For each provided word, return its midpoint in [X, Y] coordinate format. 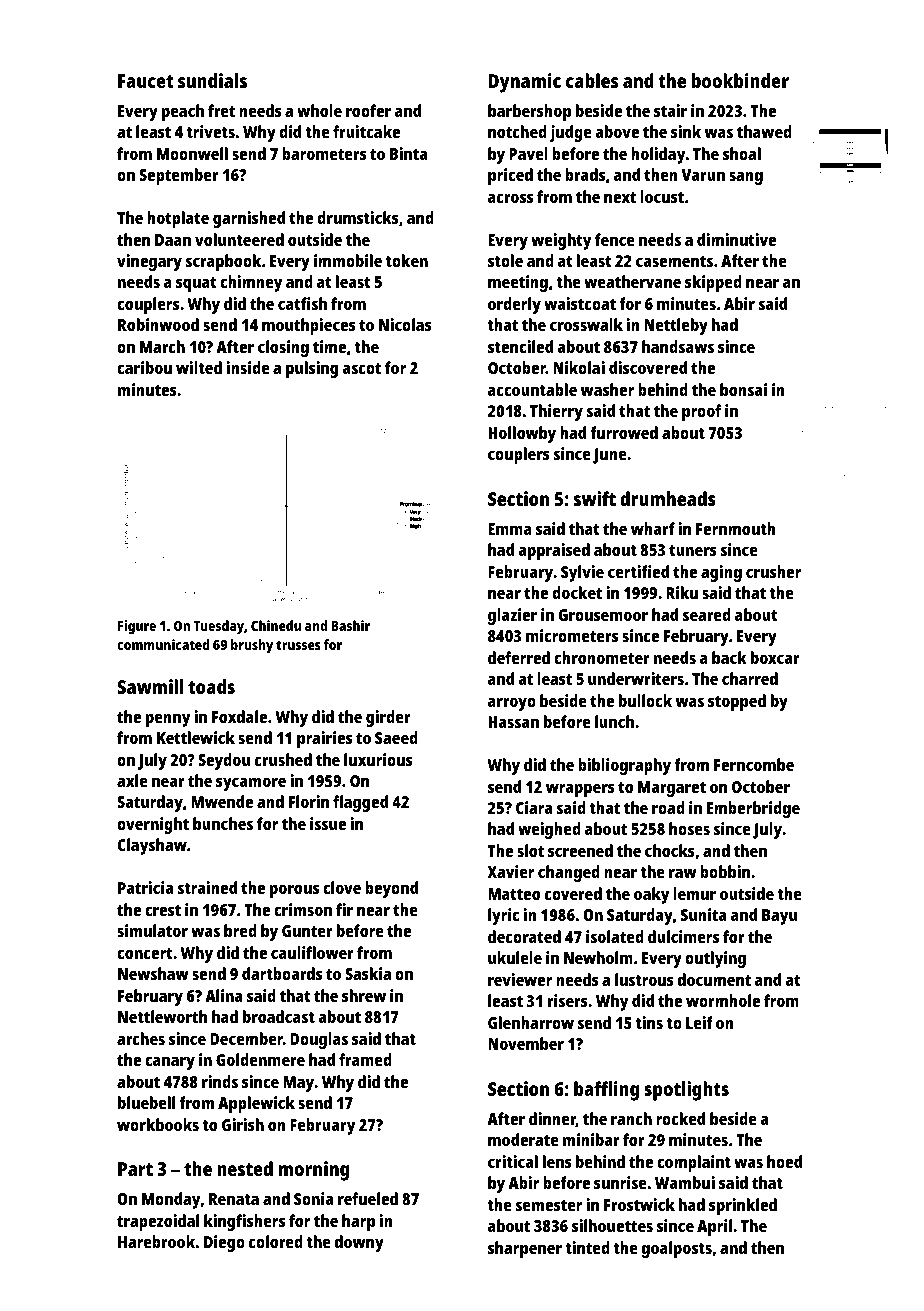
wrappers [580, 790]
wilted [199, 367]
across [510, 198]
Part [135, 1169]
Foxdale [239, 716]
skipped [713, 283]
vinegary [149, 262]
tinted [587, 1247]
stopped [737, 702]
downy [359, 1243]
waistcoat [580, 303]
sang [746, 178]
